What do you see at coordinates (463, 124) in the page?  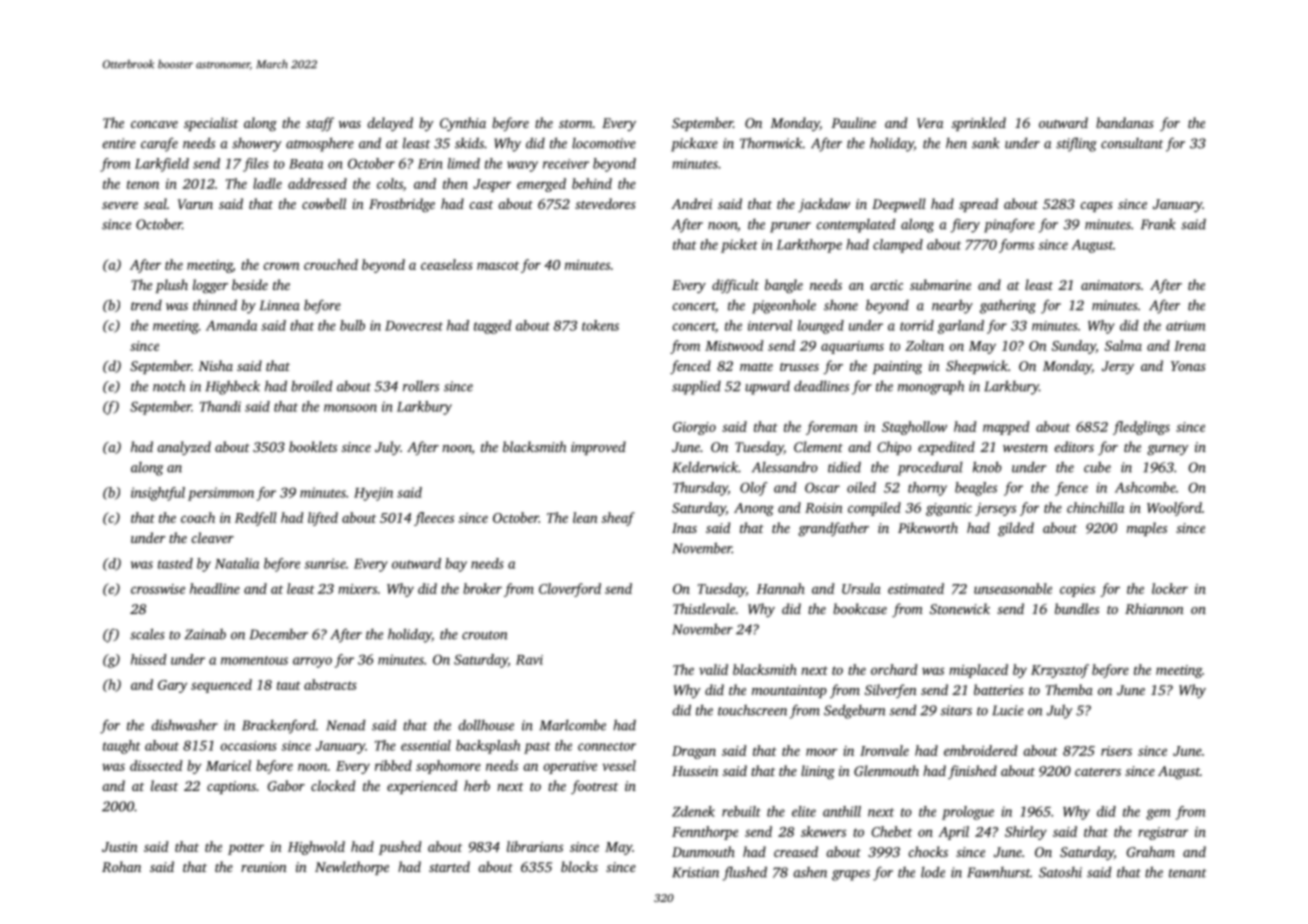 I see `Cynthia` at bounding box center [463, 124].
